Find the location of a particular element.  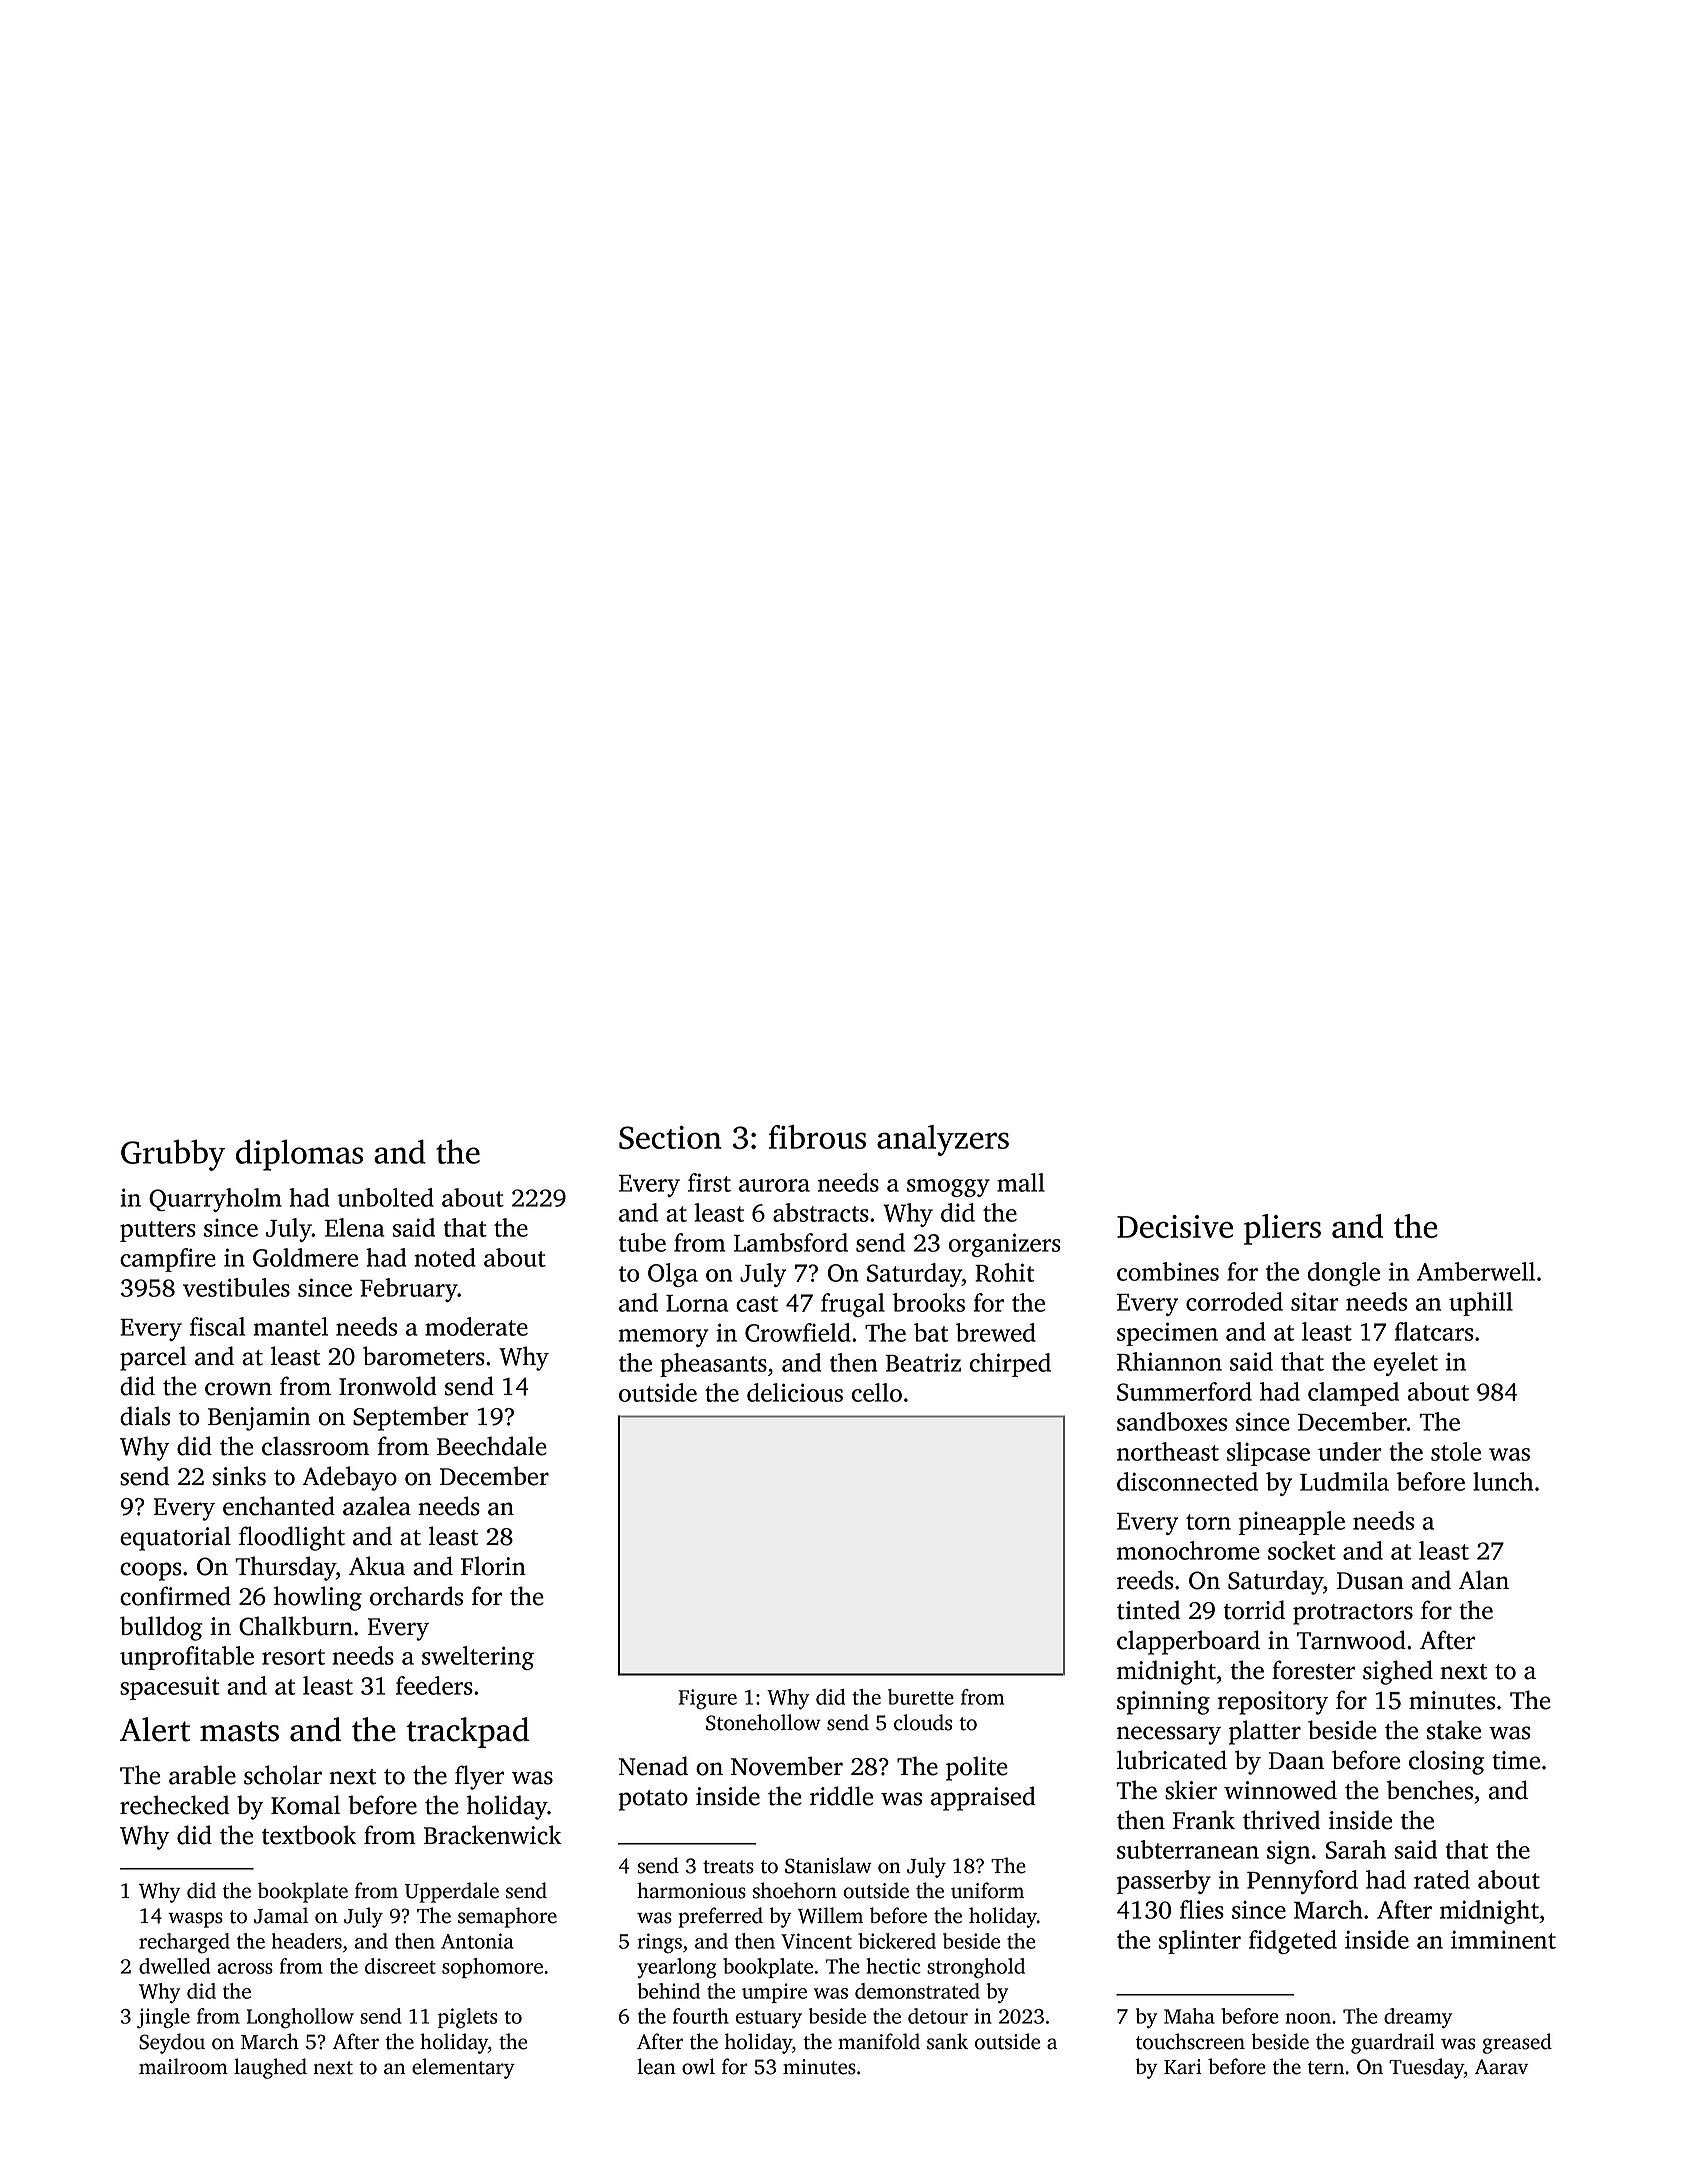

Amberwell is located at coordinates (1476, 1271).
